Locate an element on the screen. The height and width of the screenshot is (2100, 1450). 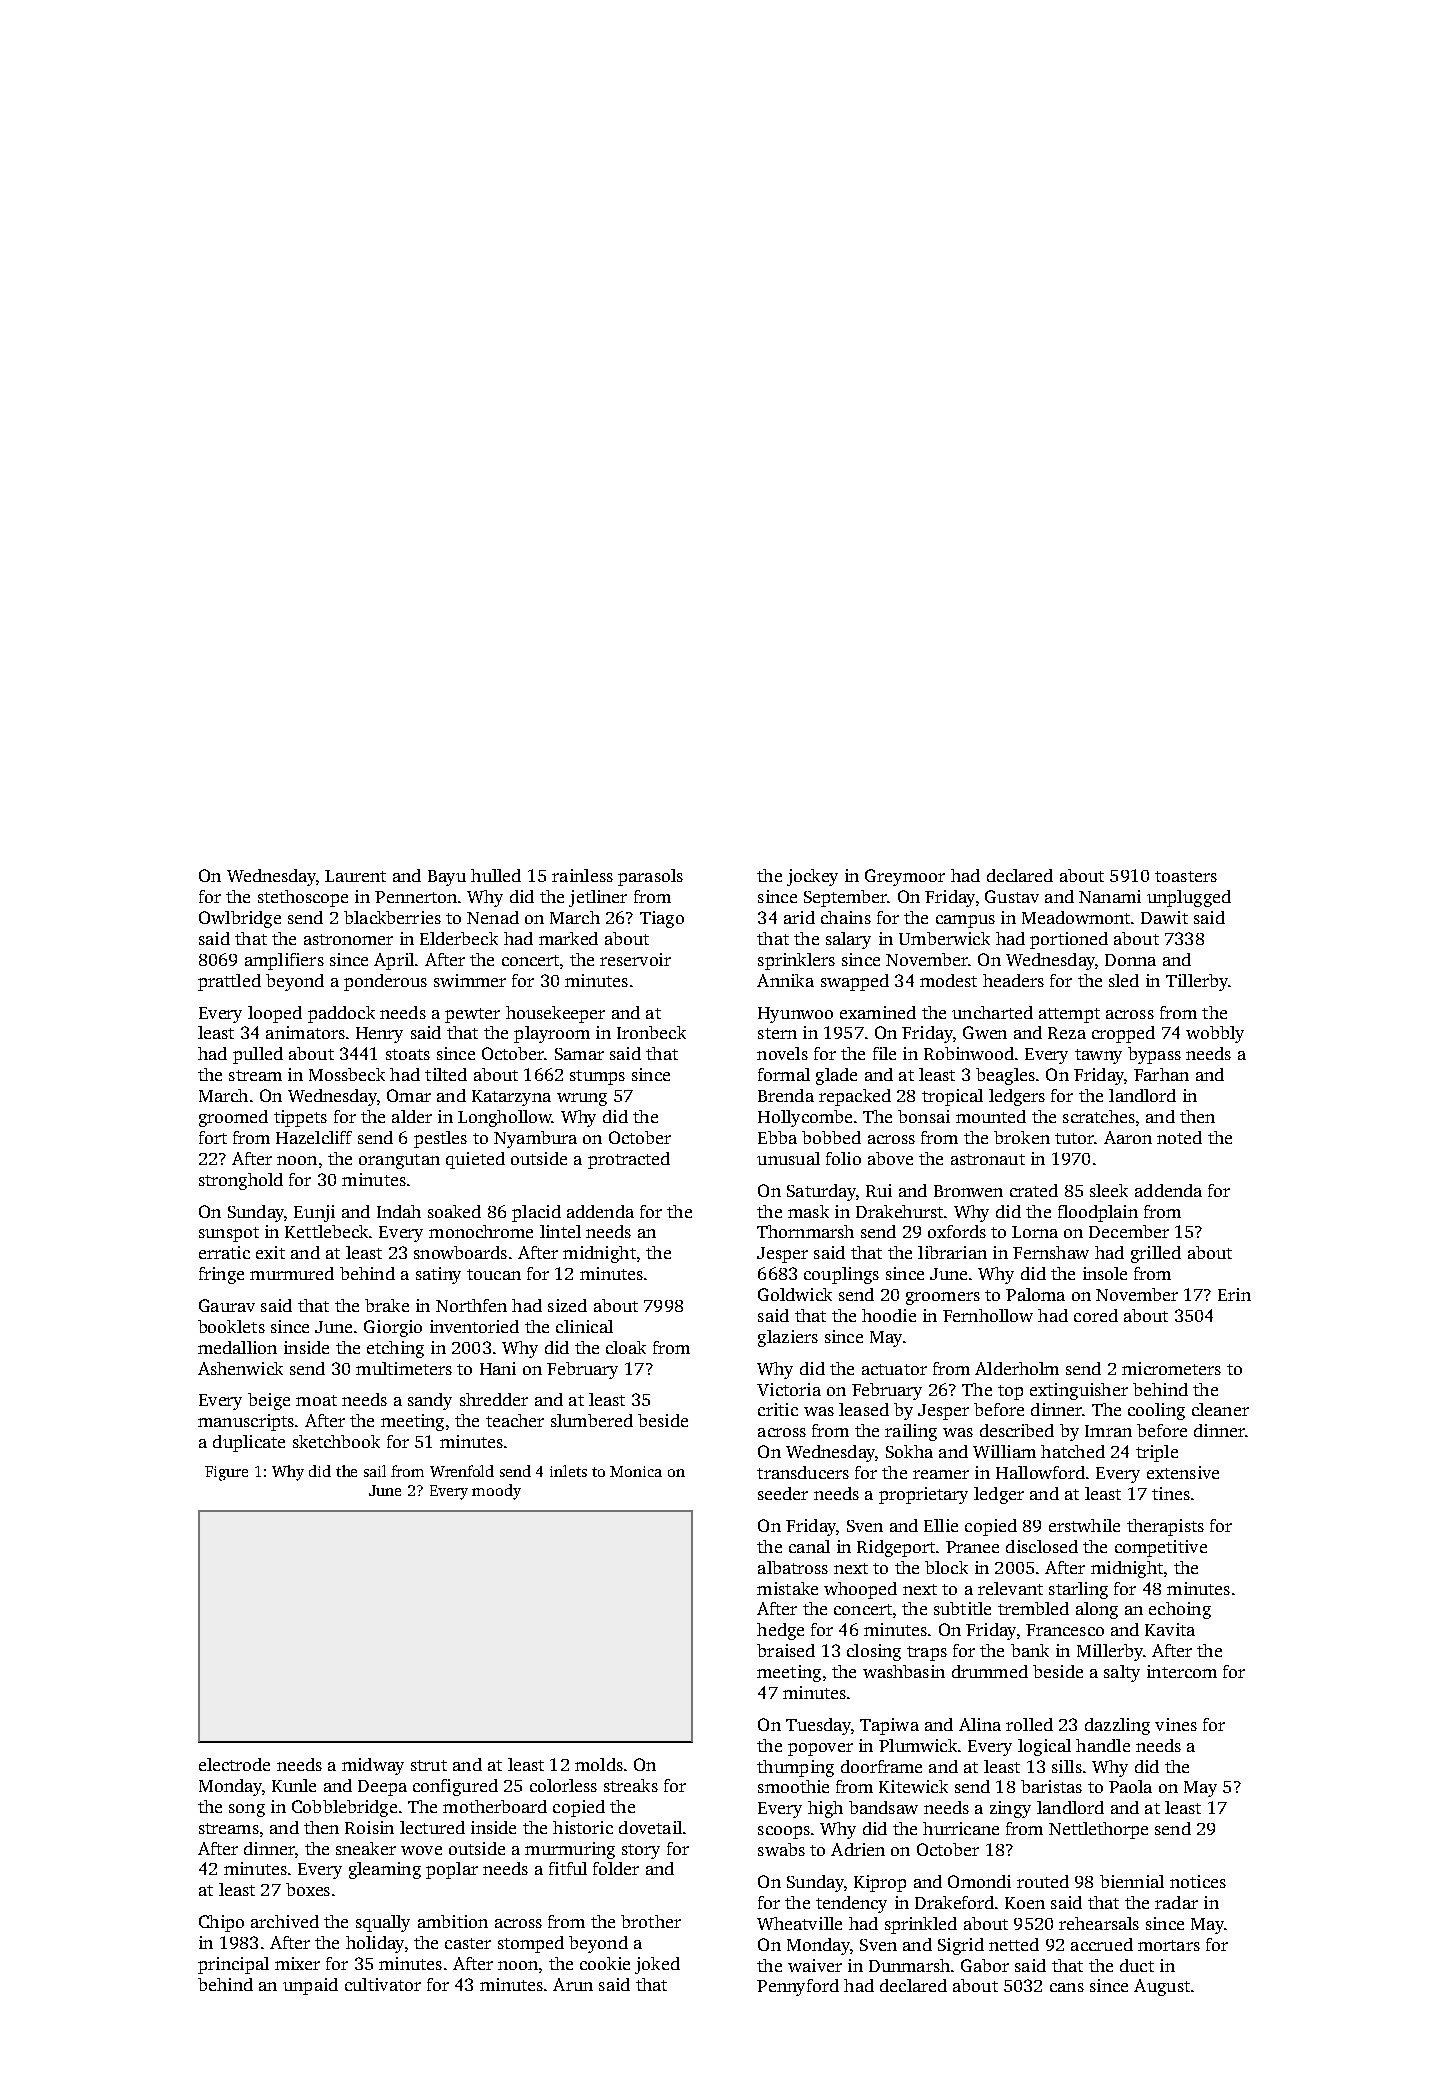
mistake is located at coordinates (787, 1588).
